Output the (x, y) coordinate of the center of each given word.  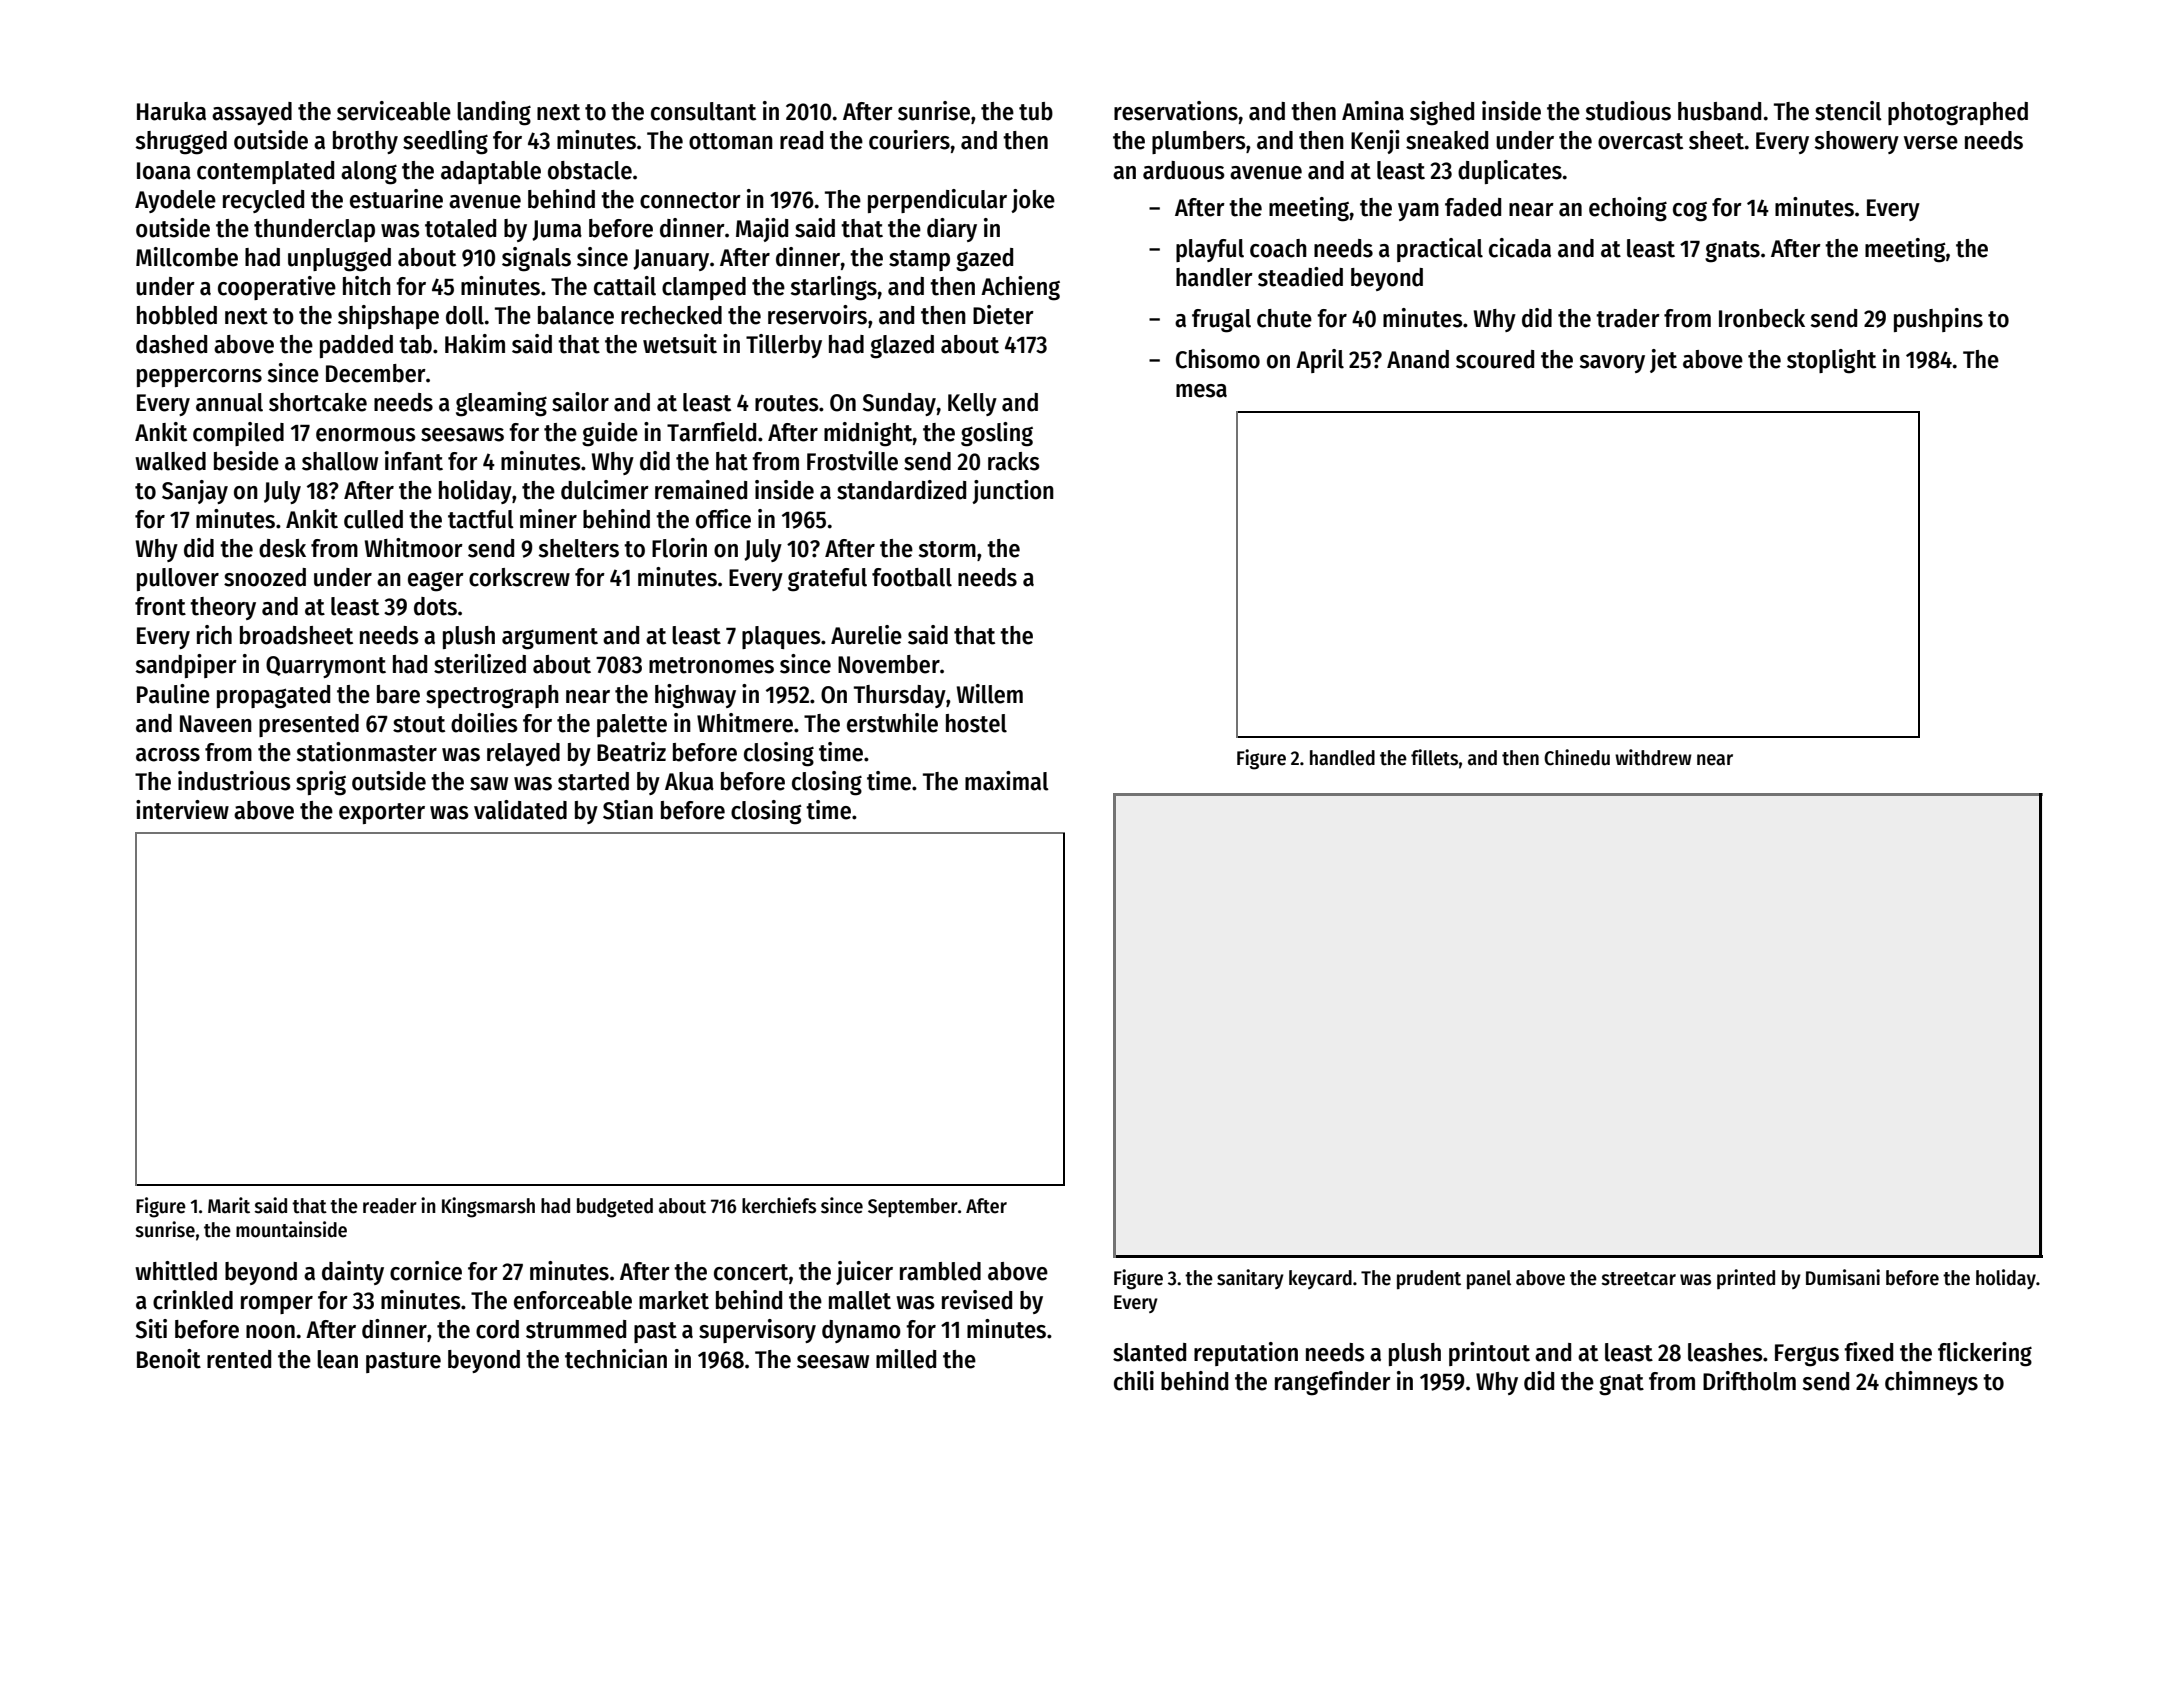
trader (1628, 318)
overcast (1640, 141)
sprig (321, 783)
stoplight (1831, 361)
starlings (833, 288)
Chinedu (1577, 757)
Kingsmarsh (488, 1207)
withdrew (1653, 757)
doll (465, 315)
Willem (990, 694)
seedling (445, 142)
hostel (976, 723)
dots (435, 606)
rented (239, 1359)
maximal (1007, 781)
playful (1210, 250)
